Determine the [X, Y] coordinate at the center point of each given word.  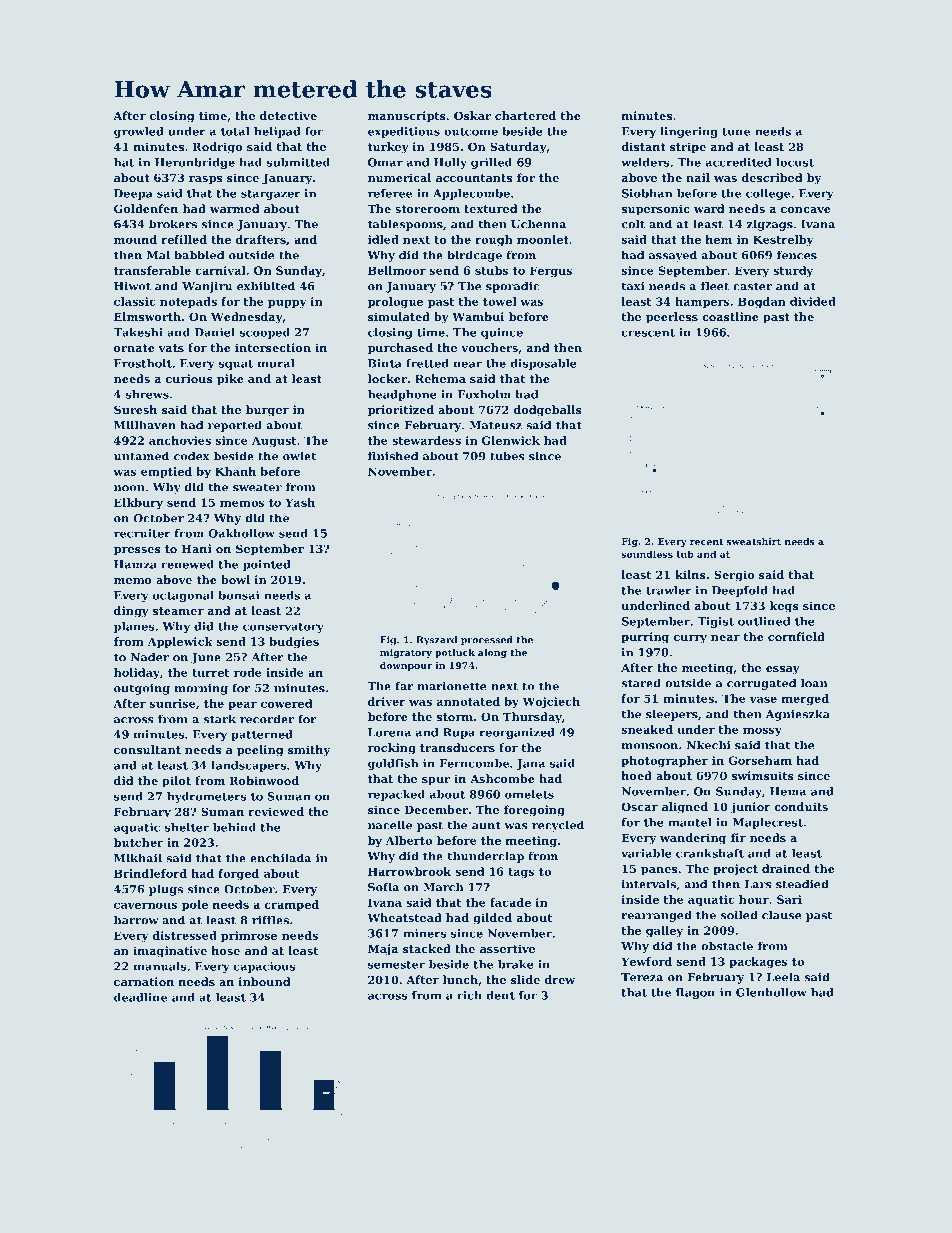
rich [469, 995]
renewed [187, 564]
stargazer [271, 195]
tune [736, 132]
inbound [265, 981]
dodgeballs [547, 411]
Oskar [472, 115]
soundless [647, 554]
